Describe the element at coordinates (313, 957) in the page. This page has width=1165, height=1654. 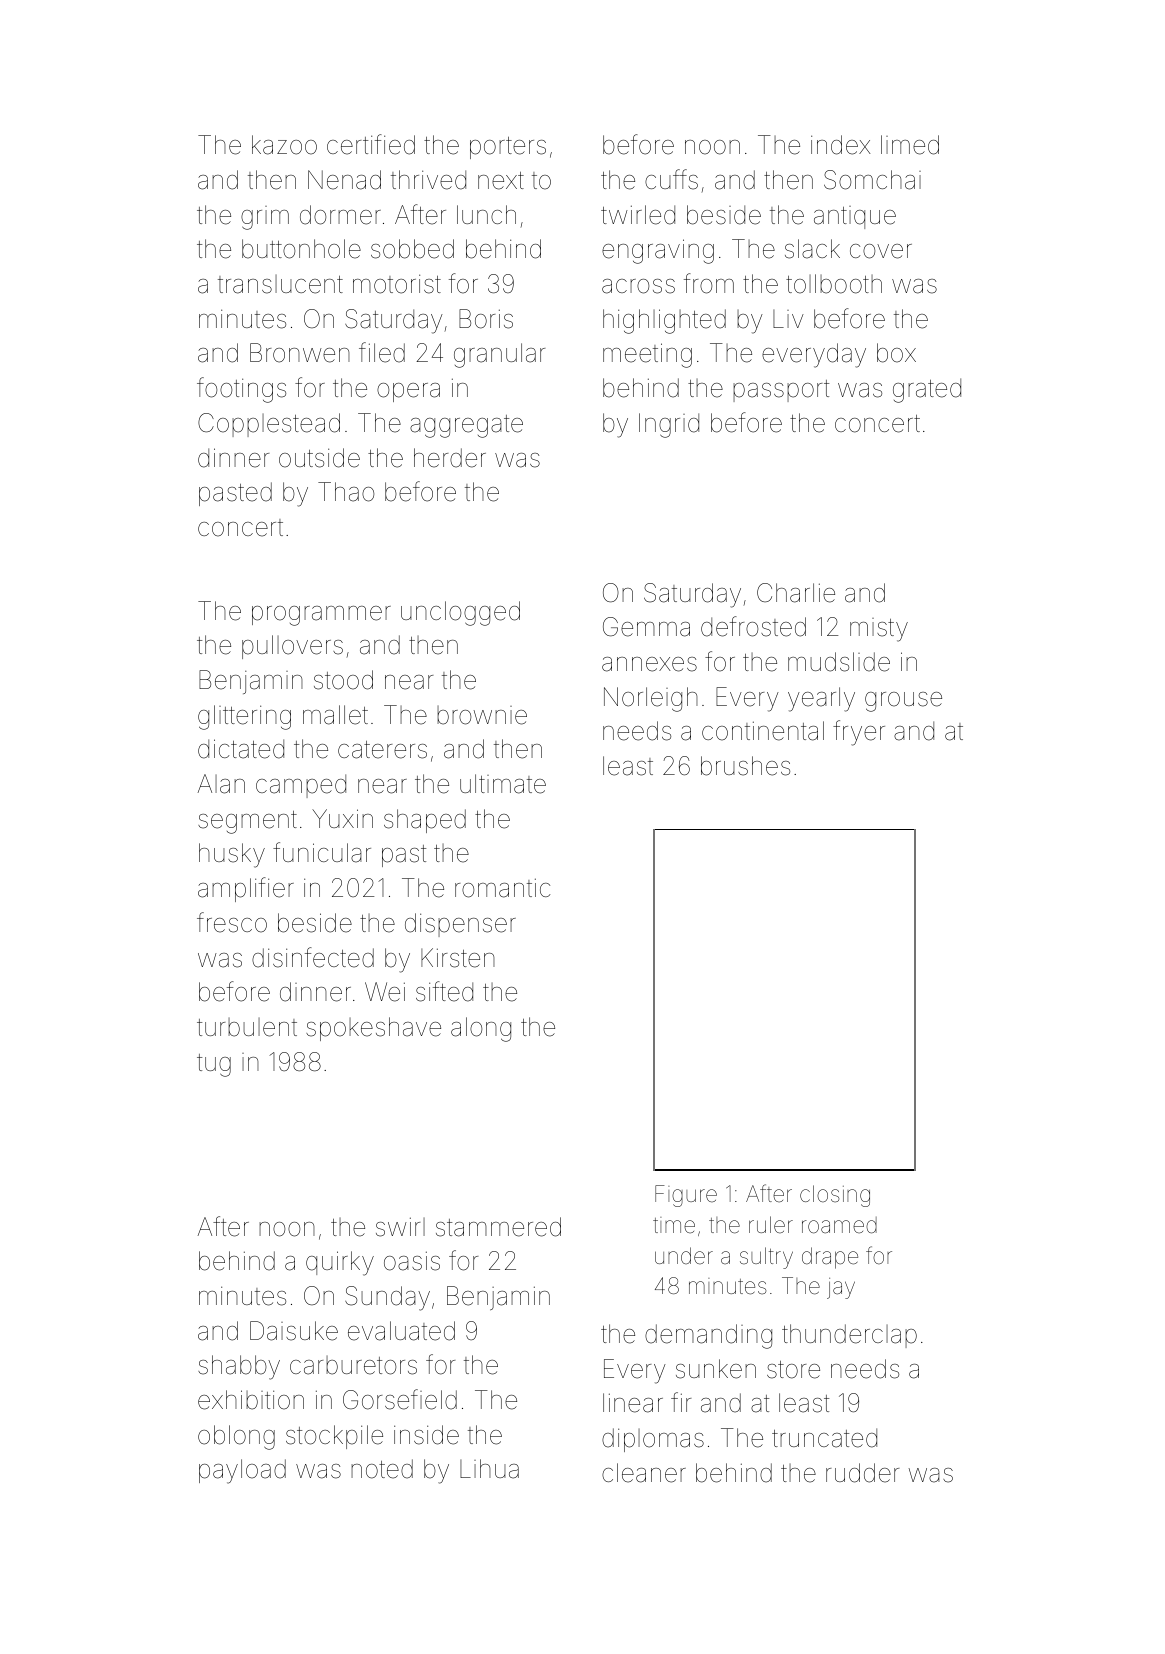
I see `disinfected` at that location.
